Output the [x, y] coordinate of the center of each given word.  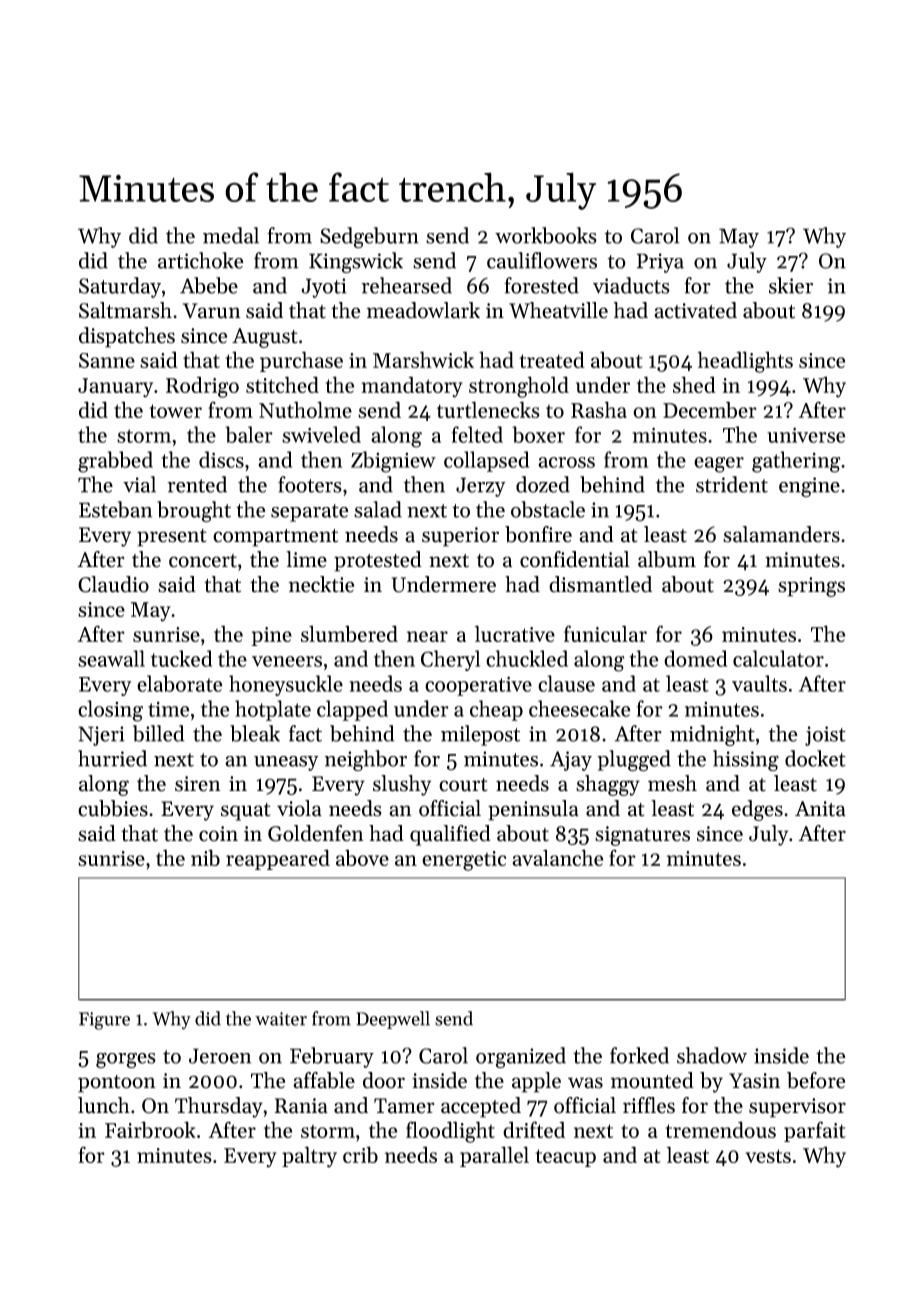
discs [221, 459]
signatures [642, 836]
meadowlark [423, 310]
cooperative [478, 686]
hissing [746, 760]
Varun [212, 311]
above [362, 857]
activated [695, 310]
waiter [281, 1019]
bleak [255, 733]
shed [694, 384]
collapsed [486, 461]
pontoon [117, 1084]
